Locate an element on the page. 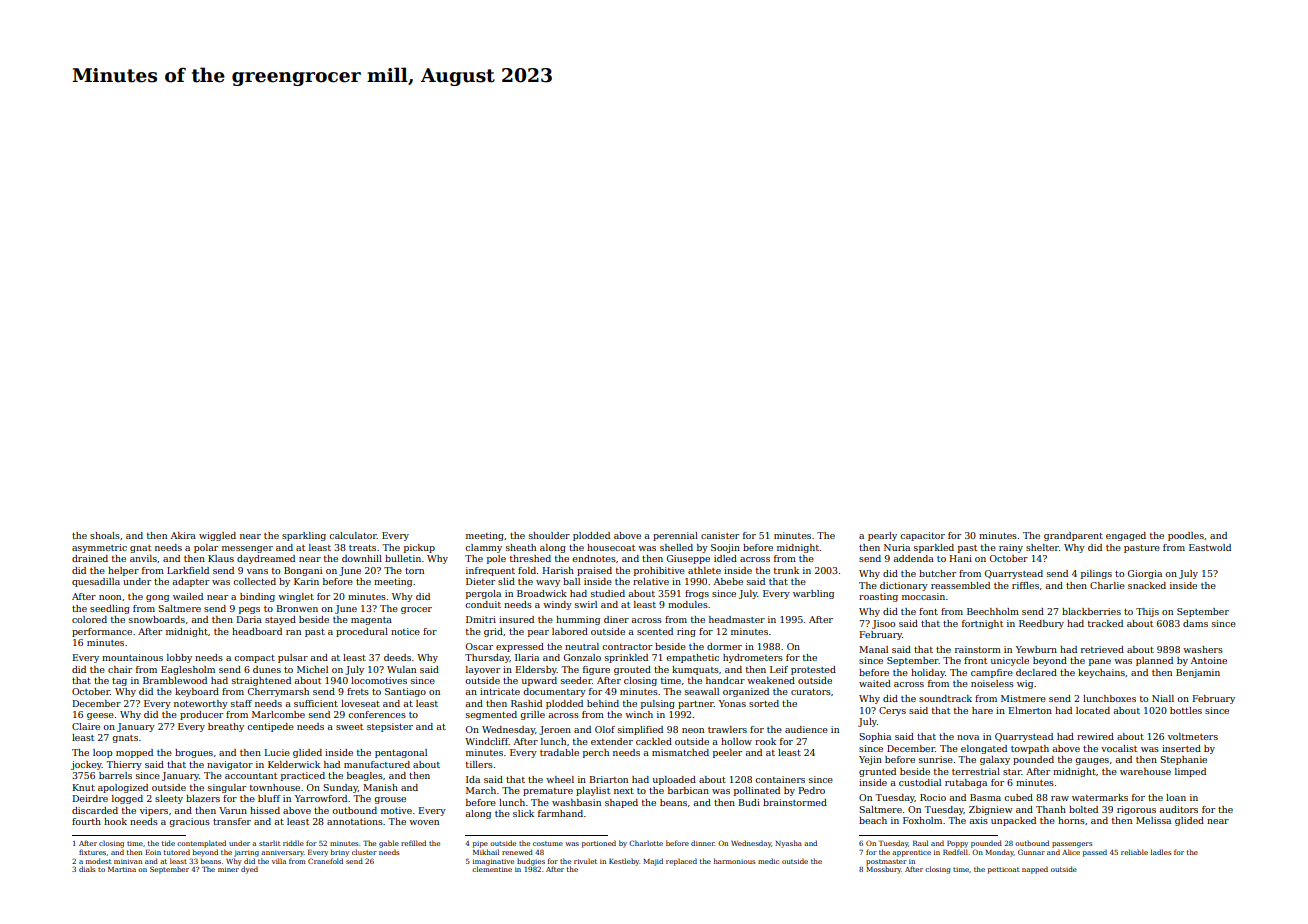 Image resolution: width=1308 pixels, height=924 pixels. mountainous is located at coordinates (132, 657).
